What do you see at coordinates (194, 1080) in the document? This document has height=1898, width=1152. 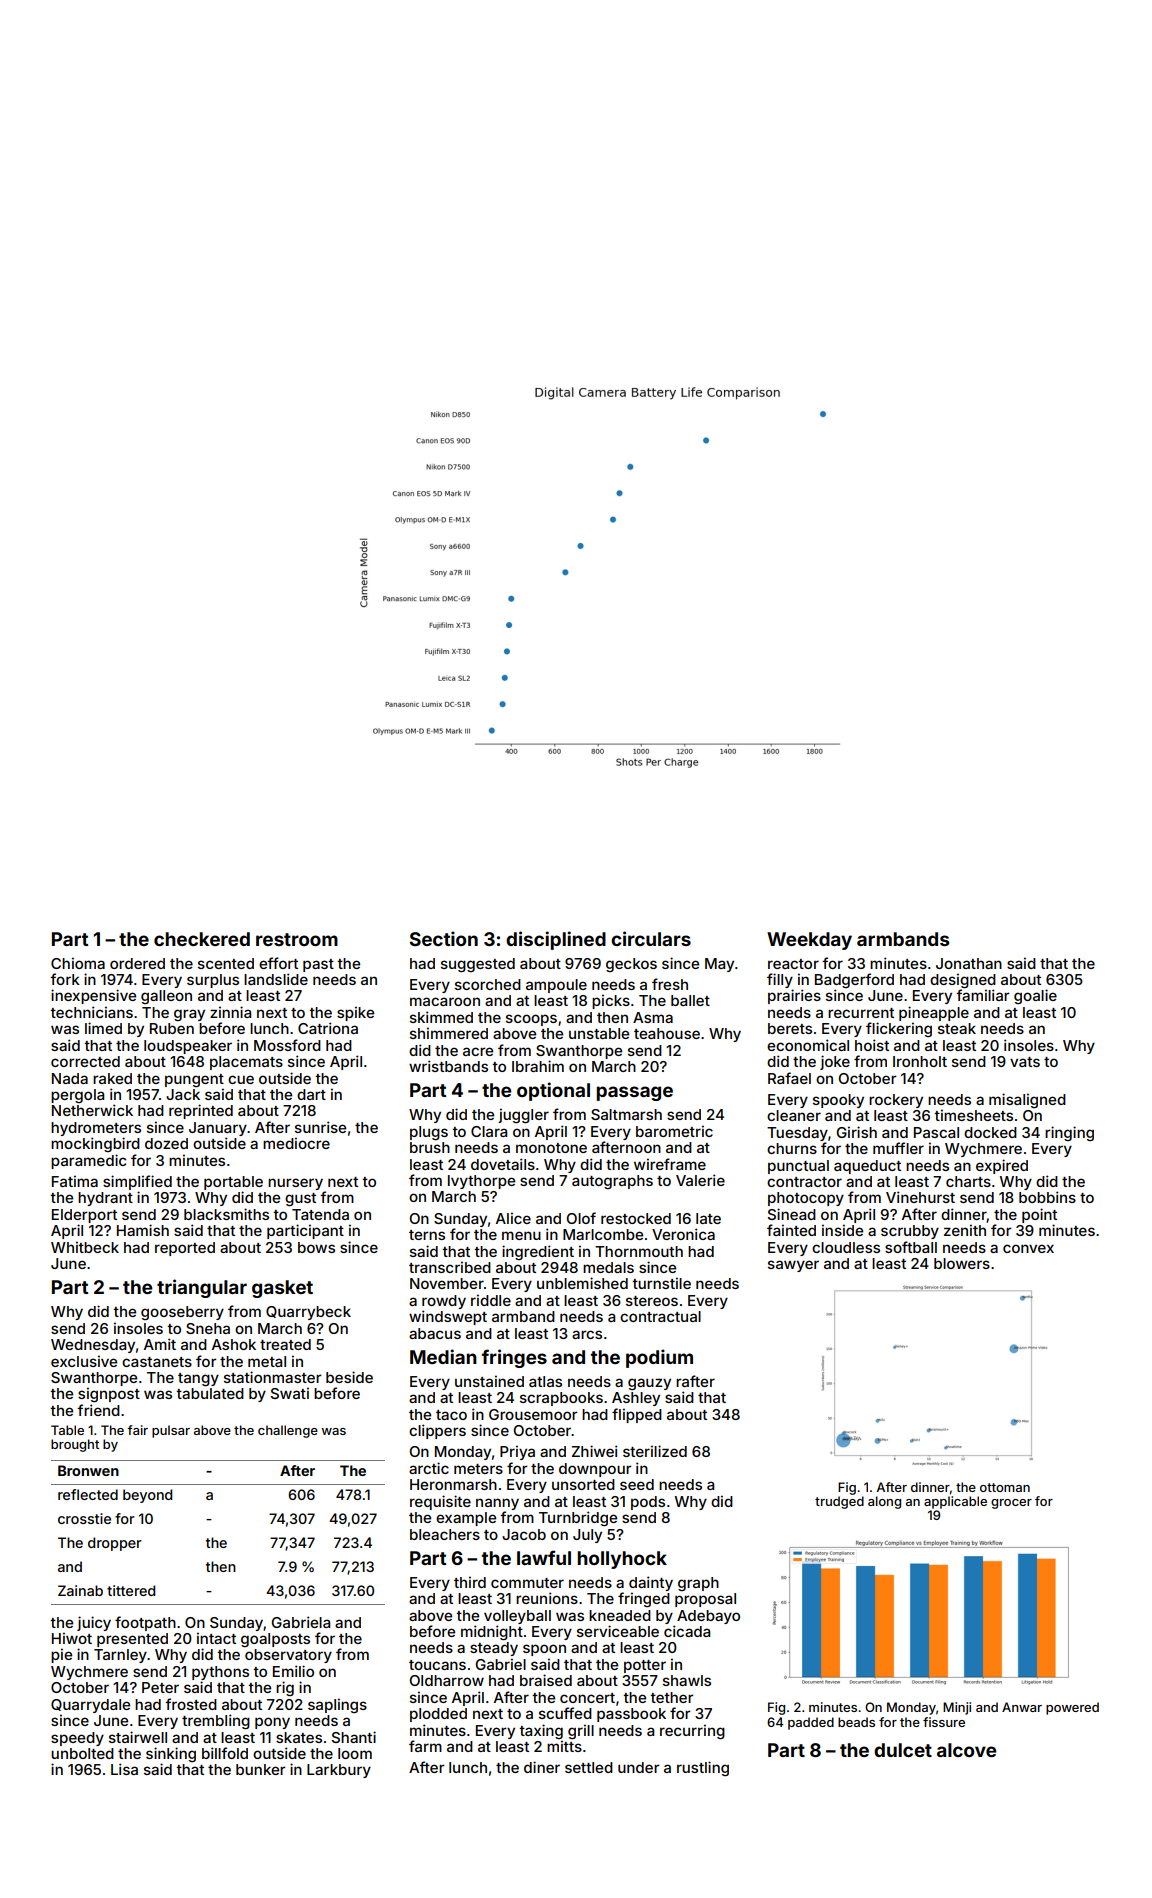 I see `pungent` at bounding box center [194, 1080].
